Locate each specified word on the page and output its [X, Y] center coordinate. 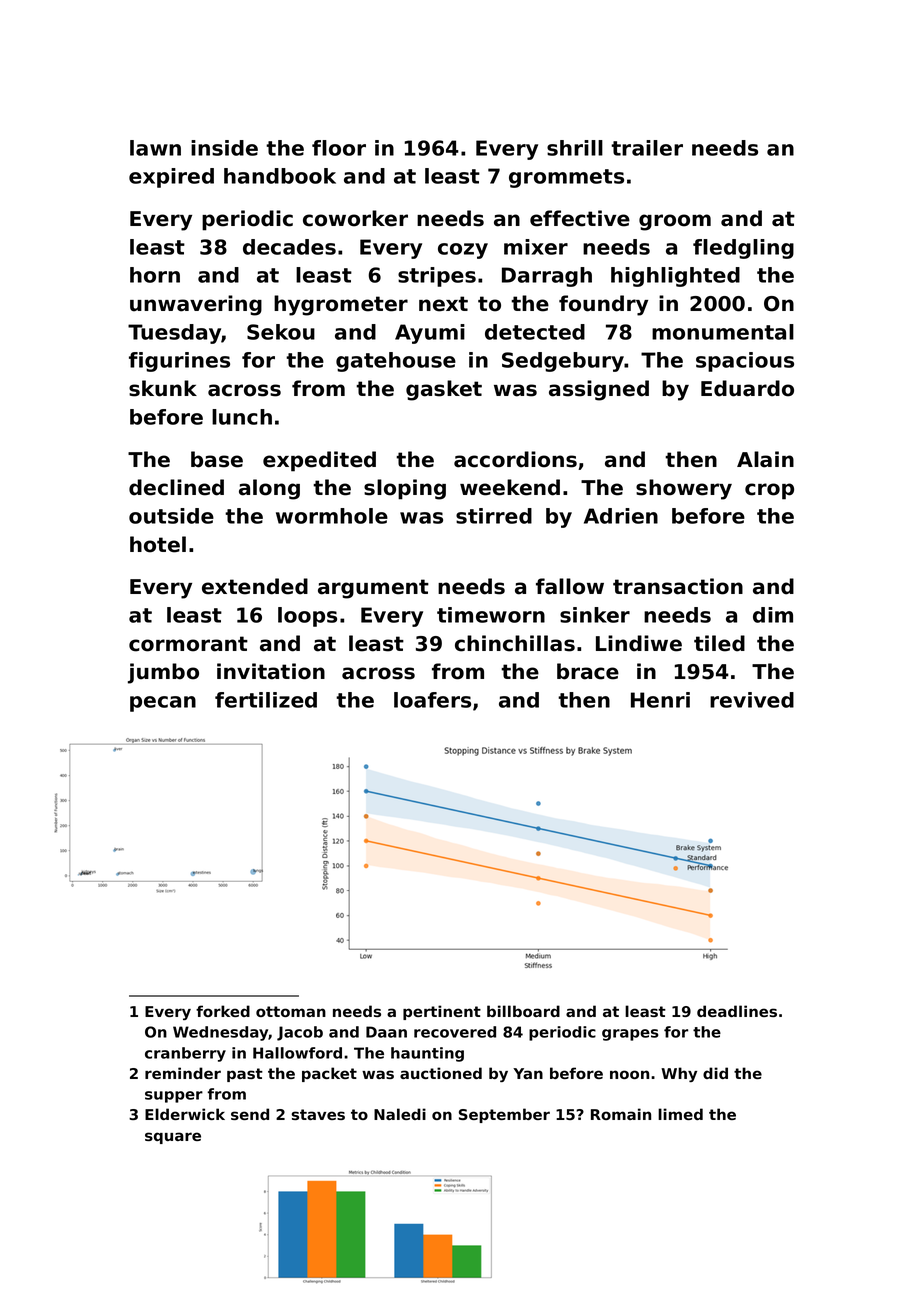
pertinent [442, 1012]
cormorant [188, 644]
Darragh [547, 277]
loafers [432, 700]
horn [155, 275]
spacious [745, 362]
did [715, 1073]
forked [223, 1011]
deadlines [737, 1011]
